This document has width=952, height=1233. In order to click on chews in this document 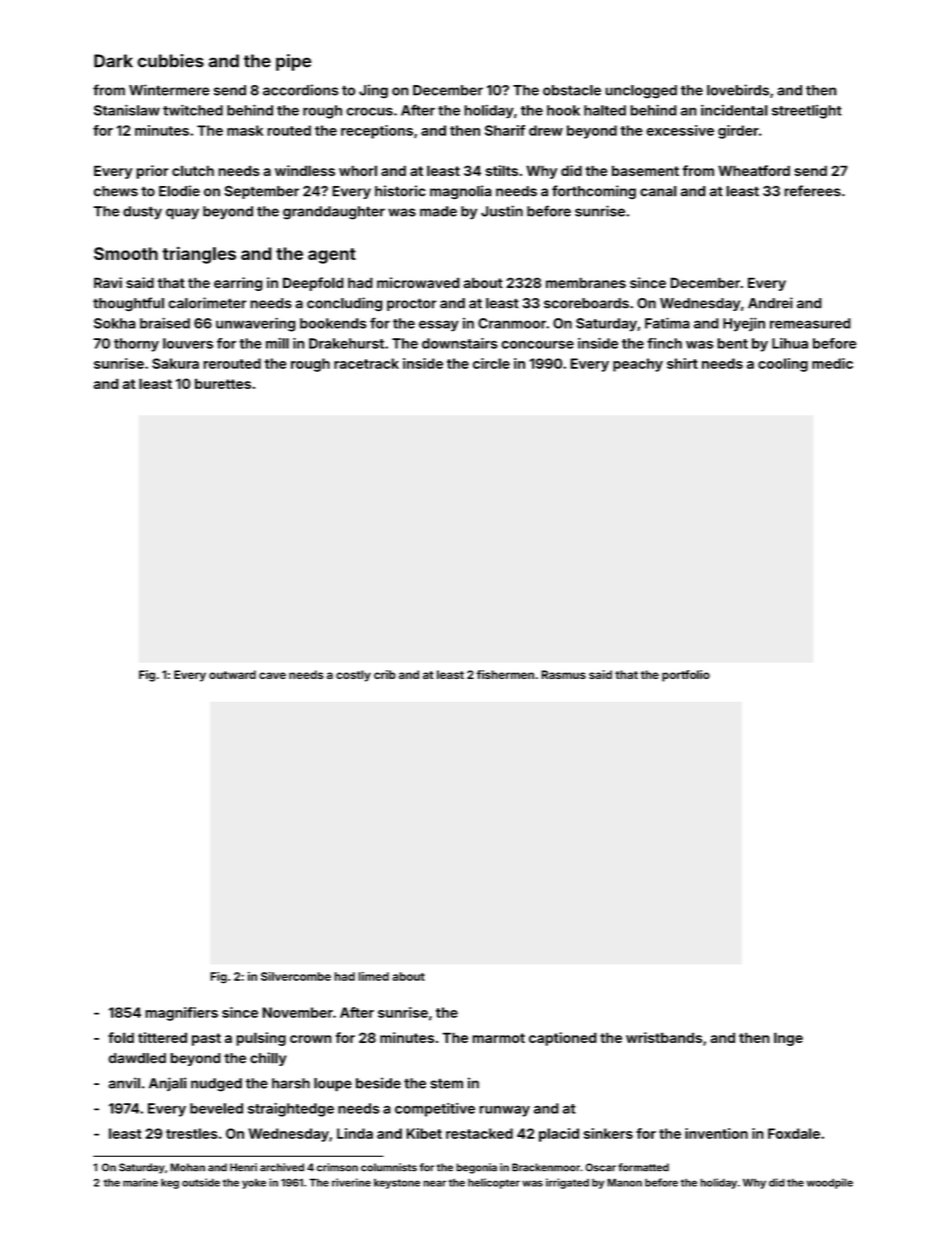, I will do `click(116, 191)`.
